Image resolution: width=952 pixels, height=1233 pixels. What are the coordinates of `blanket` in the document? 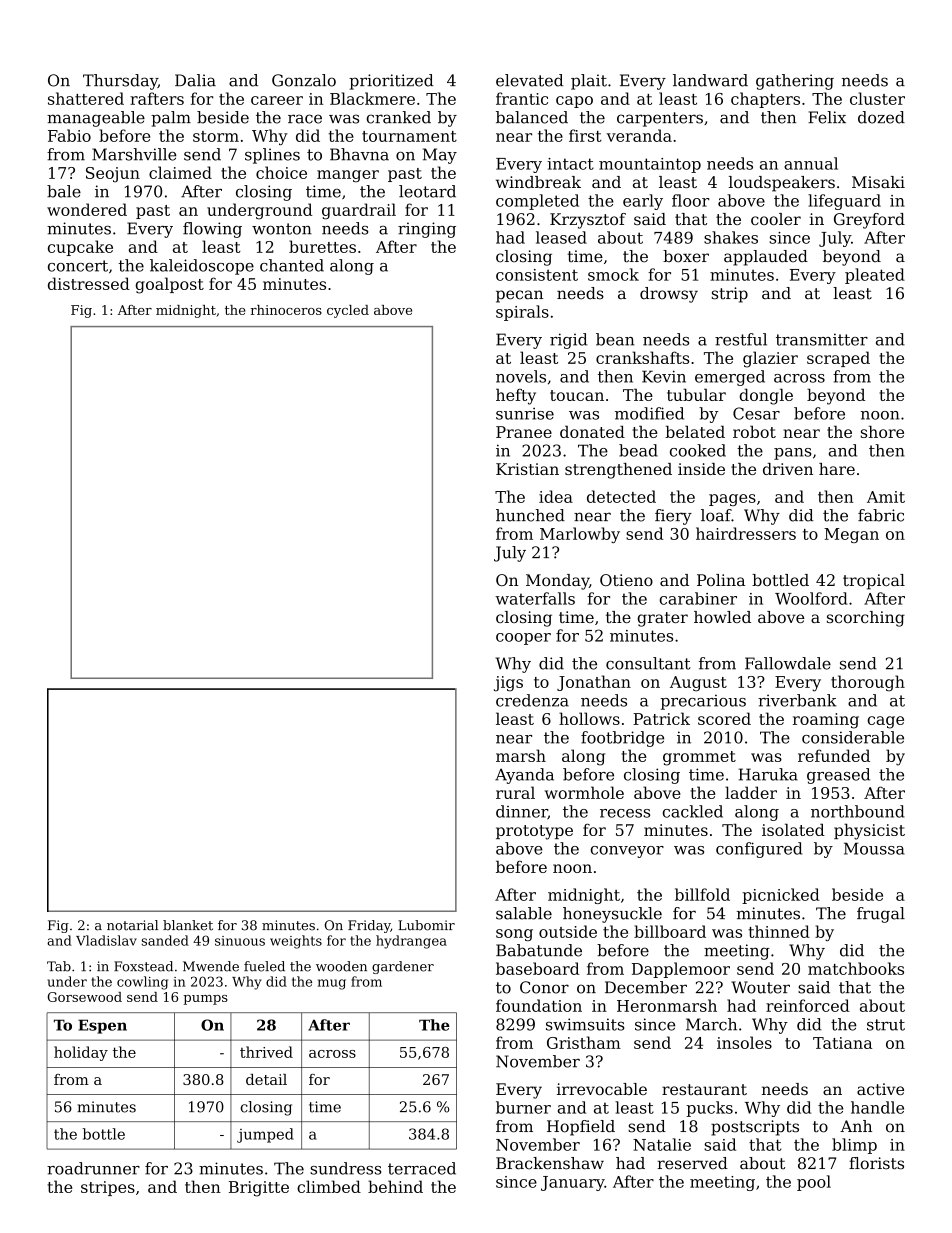 It's located at (188, 925).
